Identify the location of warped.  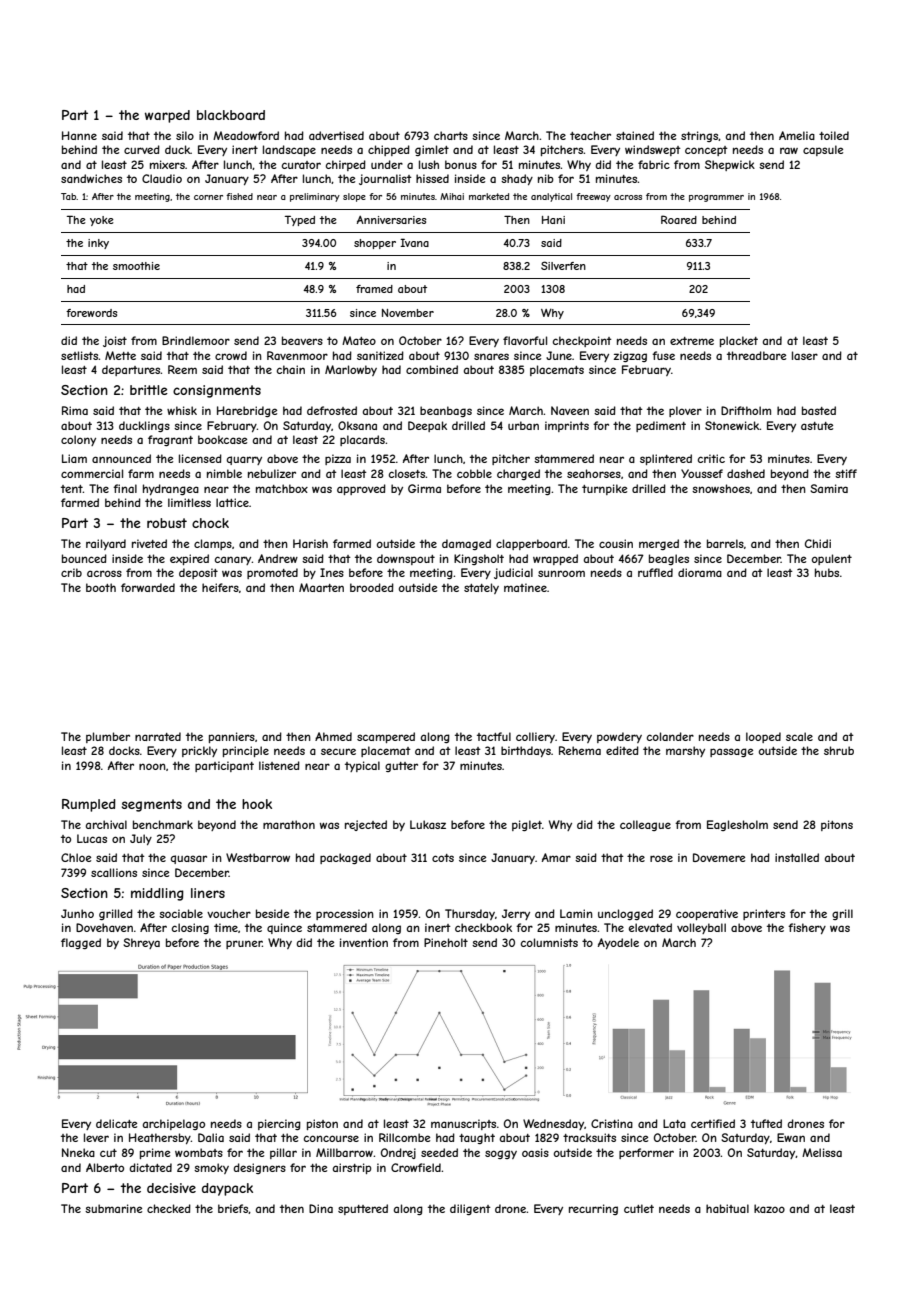
(167, 116).
